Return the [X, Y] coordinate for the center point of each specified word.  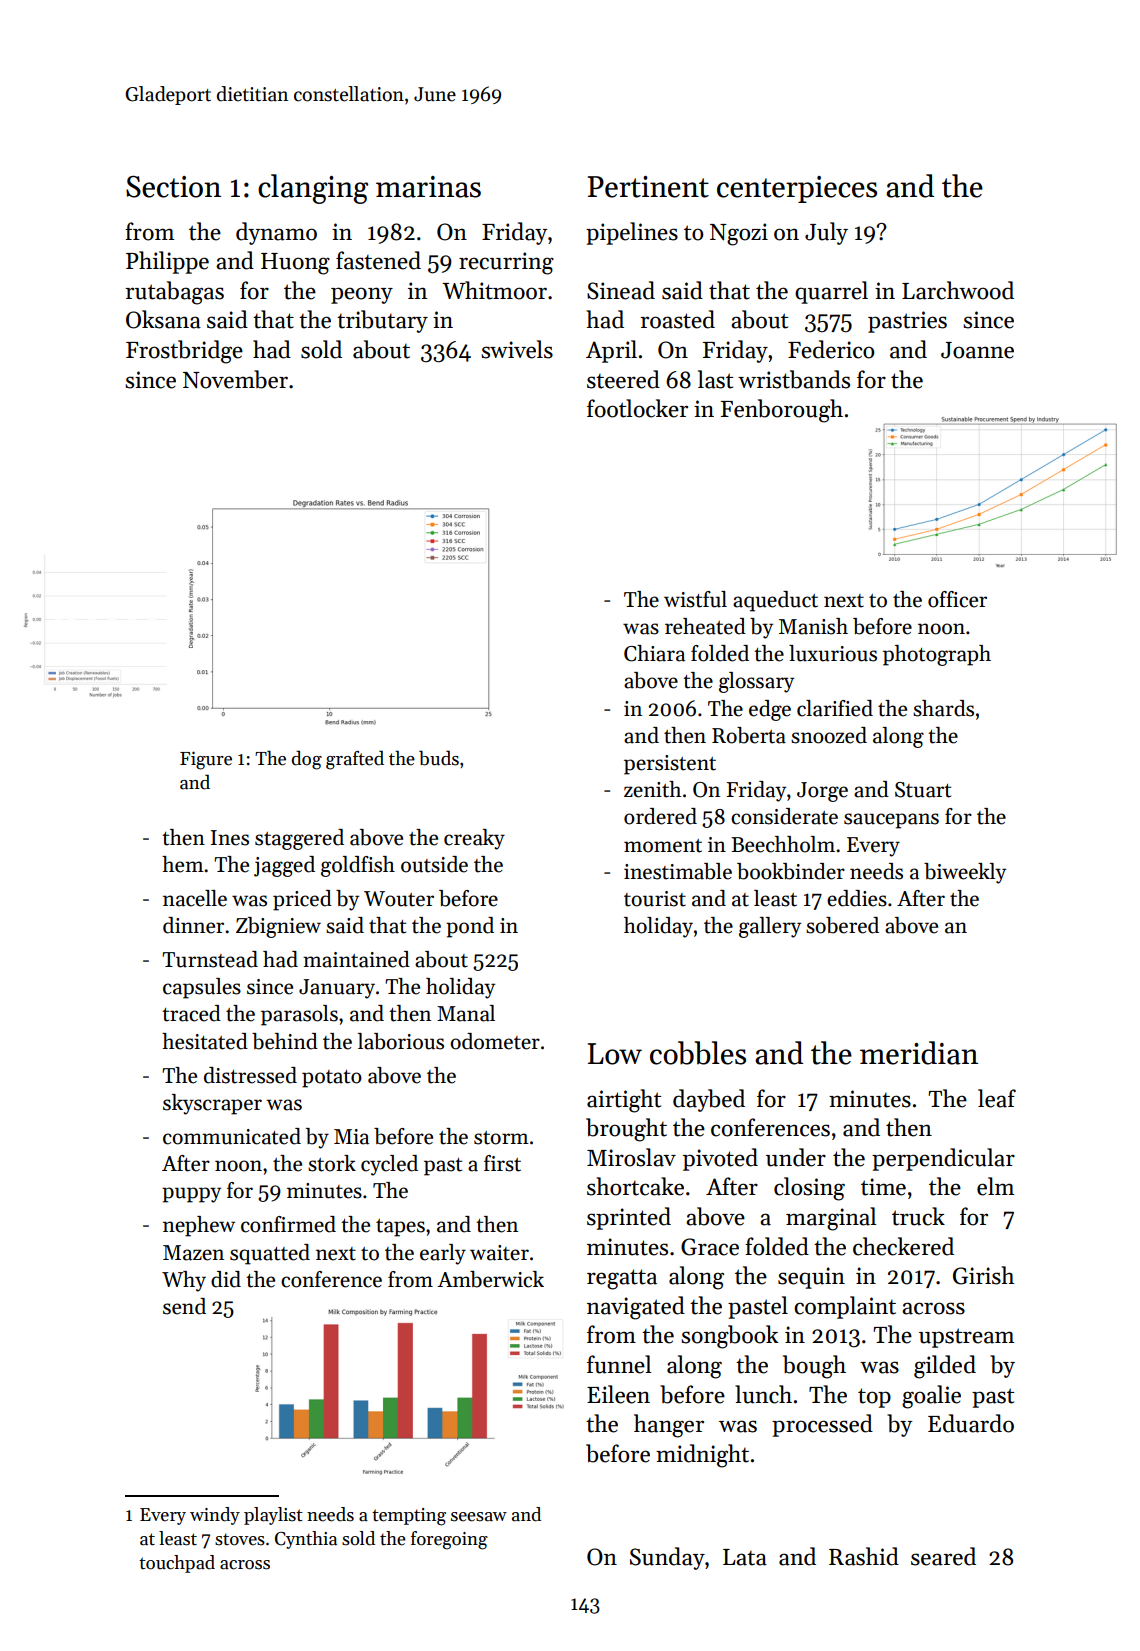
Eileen [618, 1394]
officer [957, 599]
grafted [355, 760]
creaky [474, 839]
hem [183, 864]
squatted [270, 1254]
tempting [409, 1517]
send [184, 1306]
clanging [313, 189]
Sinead [621, 290]
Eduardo [971, 1423]
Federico [831, 349]
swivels [517, 349]
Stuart [923, 790]
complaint [845, 1307]
